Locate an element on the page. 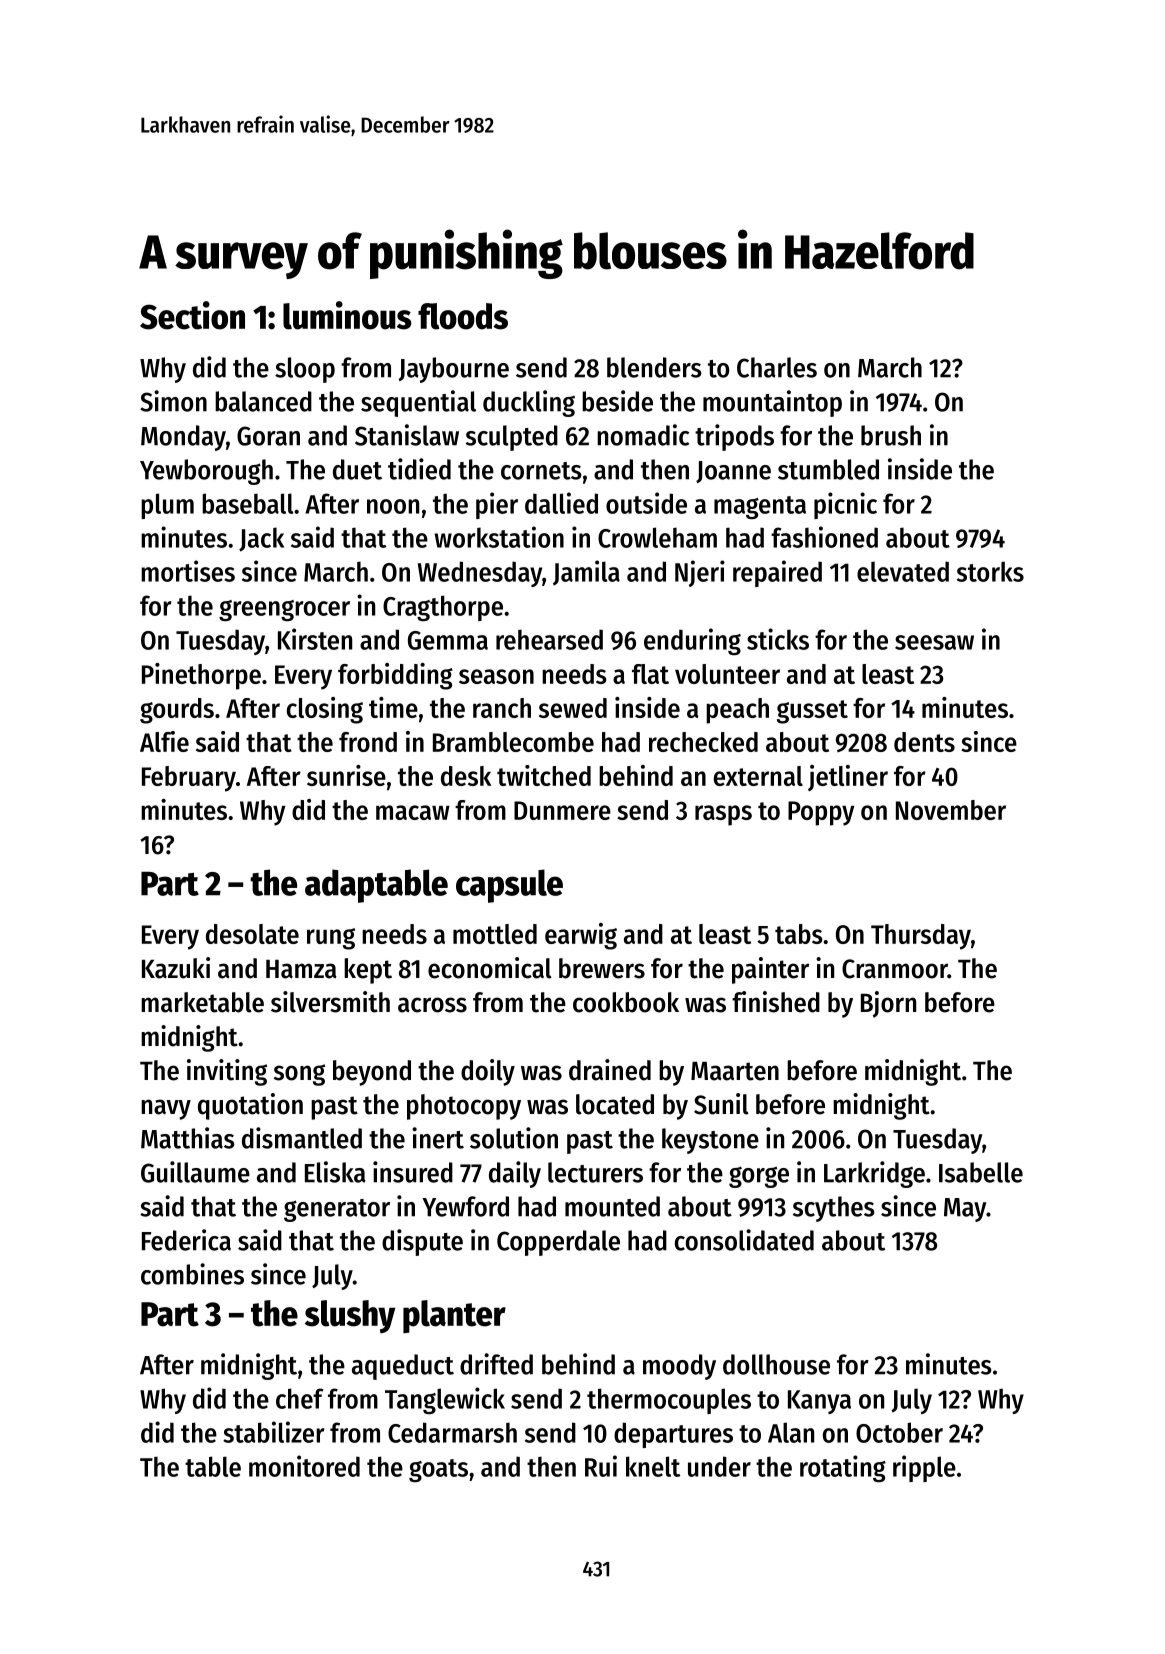 This page has width=1165, height=1654. Charles is located at coordinates (777, 367).
